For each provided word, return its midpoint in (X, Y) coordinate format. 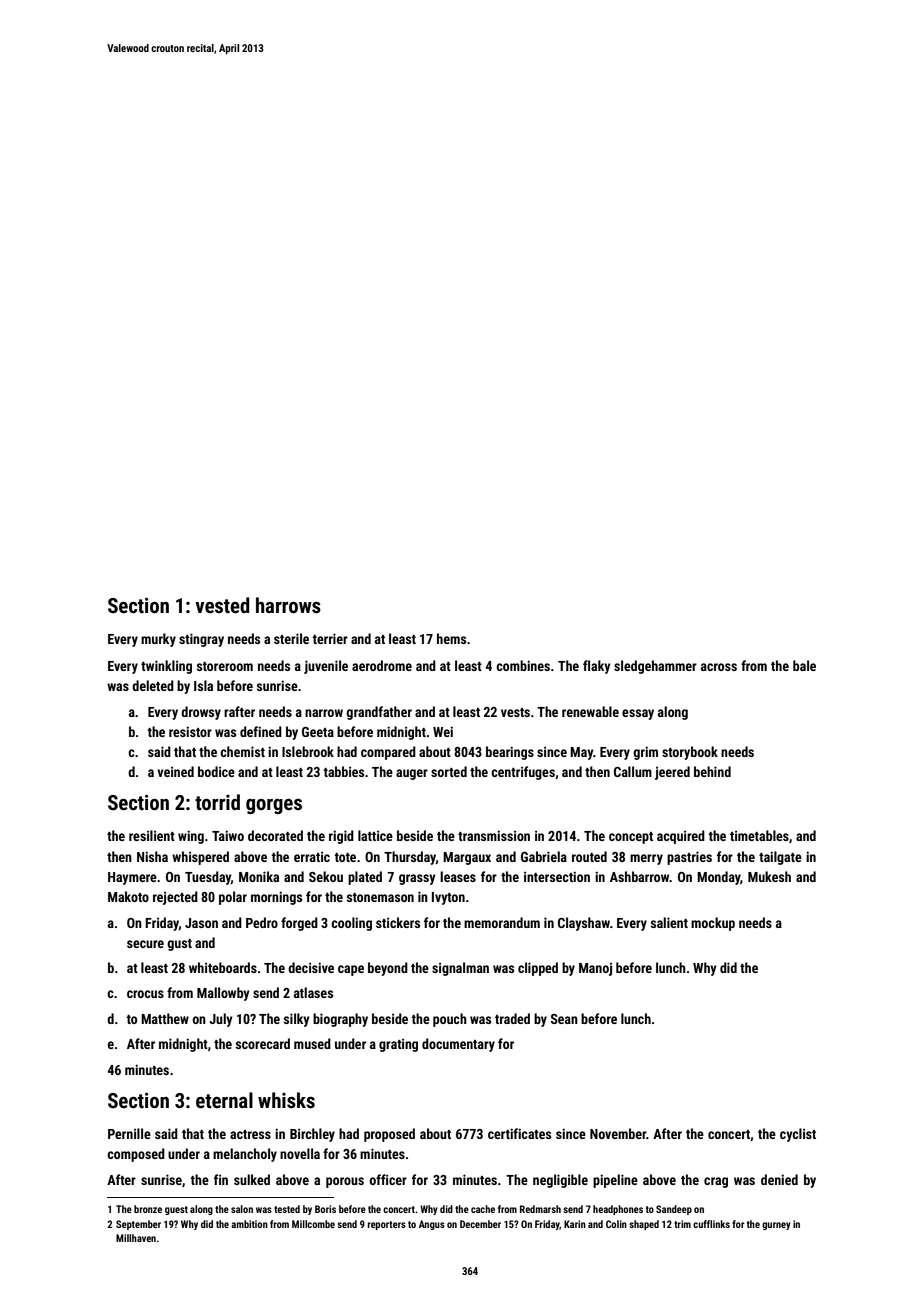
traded (512, 1018)
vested (222, 605)
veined (175, 771)
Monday (719, 878)
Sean (564, 1019)
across (719, 667)
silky (297, 1020)
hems (451, 638)
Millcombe (313, 1224)
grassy (417, 879)
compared (388, 753)
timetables (759, 835)
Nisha (152, 856)
